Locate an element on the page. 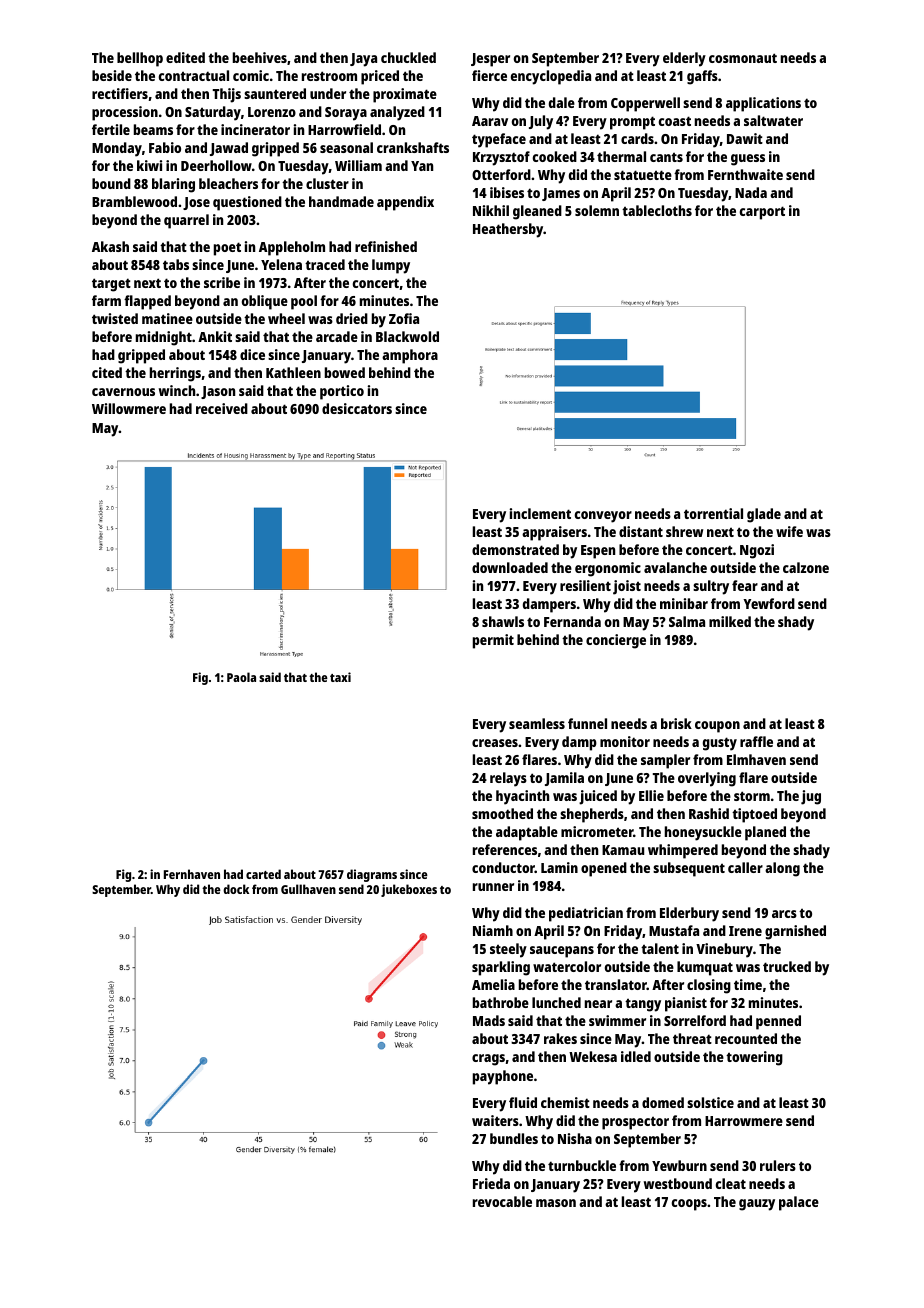 The image size is (924, 1308). Lorenzo is located at coordinates (272, 112).
